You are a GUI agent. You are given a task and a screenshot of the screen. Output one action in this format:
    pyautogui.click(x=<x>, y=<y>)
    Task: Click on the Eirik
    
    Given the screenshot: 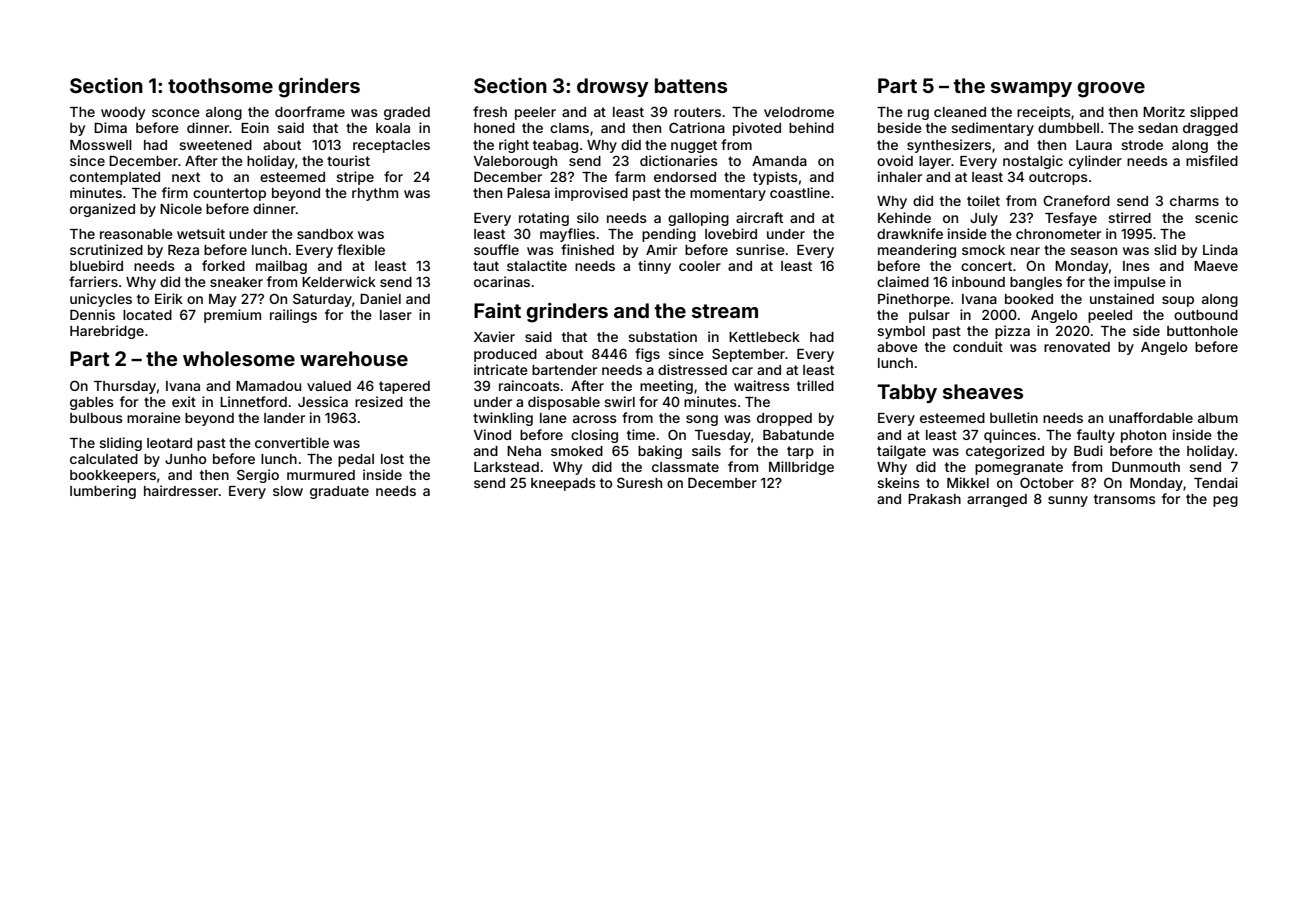 What is the action you would take?
    pyautogui.click(x=169, y=298)
